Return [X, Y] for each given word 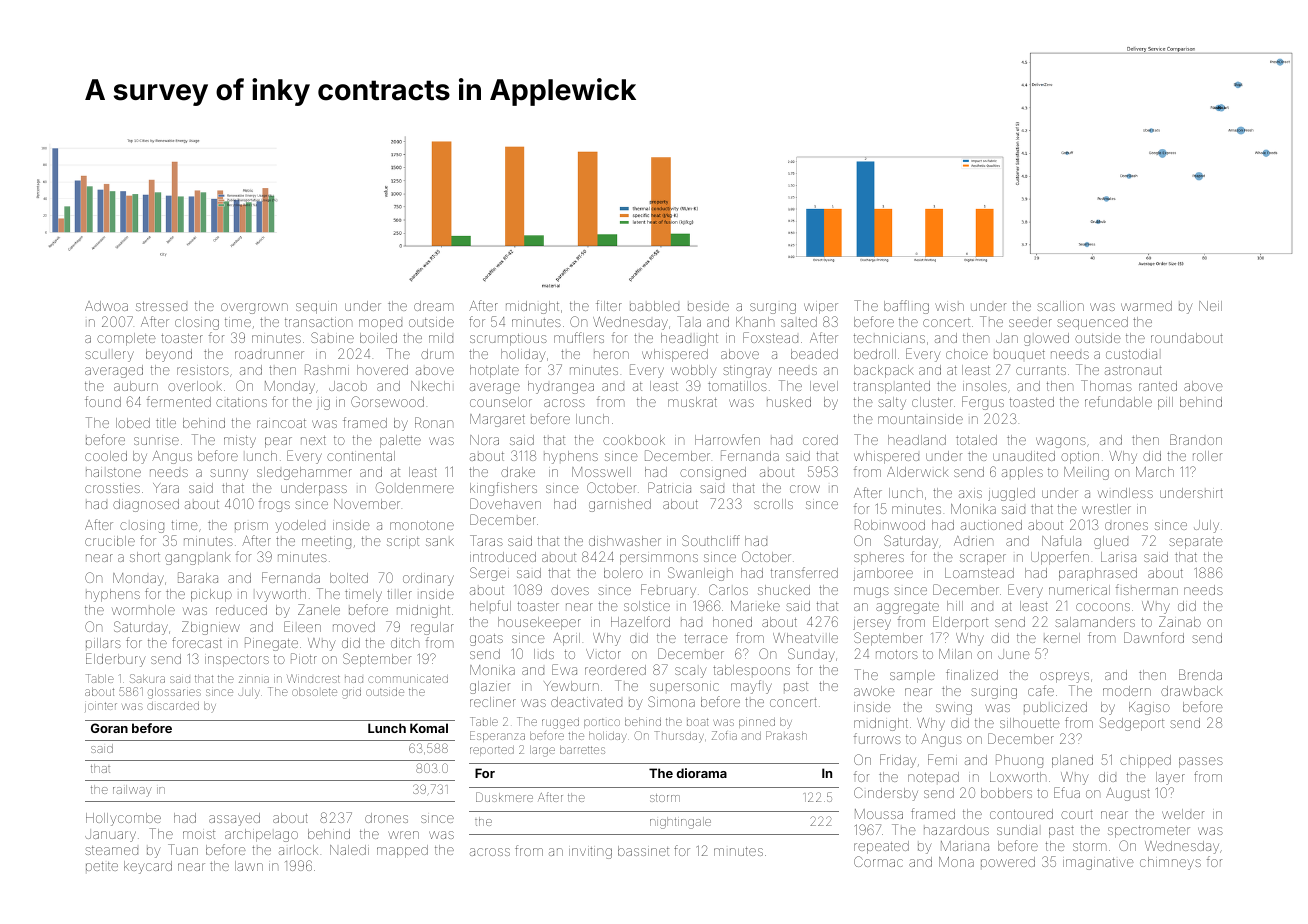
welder [1183, 814]
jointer [101, 707]
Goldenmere [415, 487]
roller [1207, 456]
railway [132, 791]
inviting [590, 853]
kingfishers [503, 489]
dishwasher [625, 541]
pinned [757, 723]
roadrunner [269, 355]
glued [1111, 542]
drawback [1192, 691]
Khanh [755, 322]
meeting [326, 543]
